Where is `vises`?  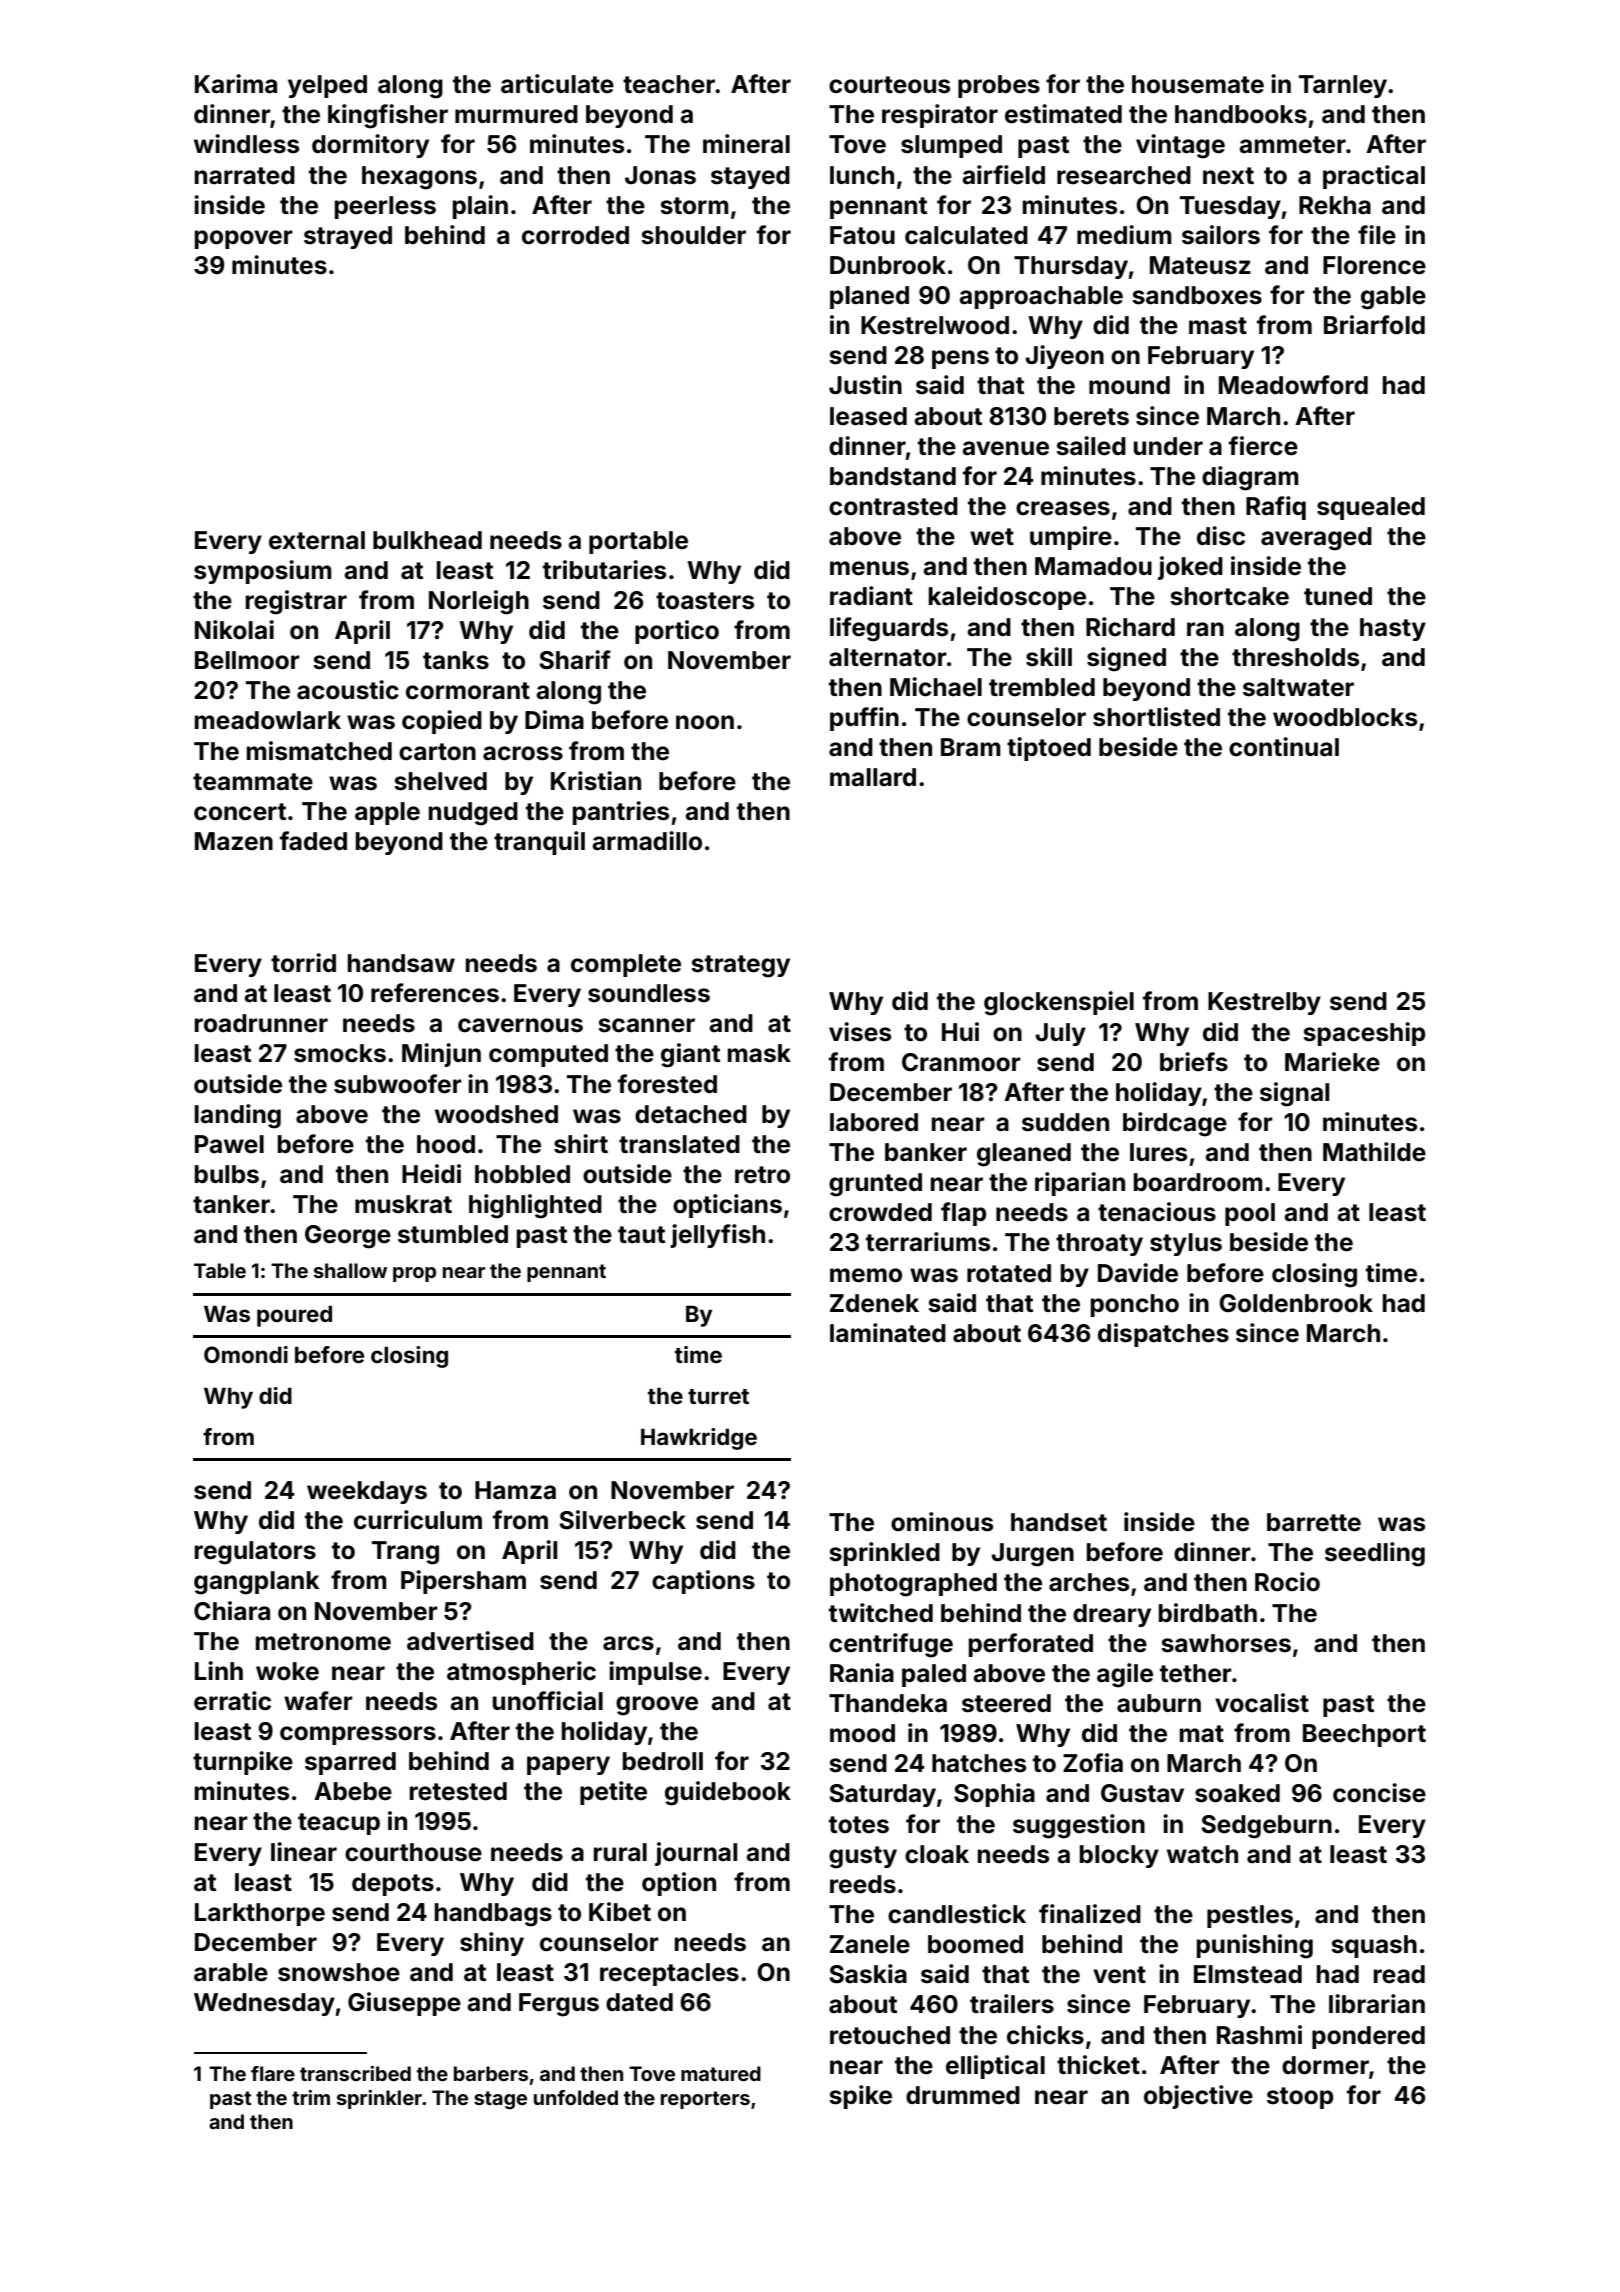
vises is located at coordinates (860, 1032).
